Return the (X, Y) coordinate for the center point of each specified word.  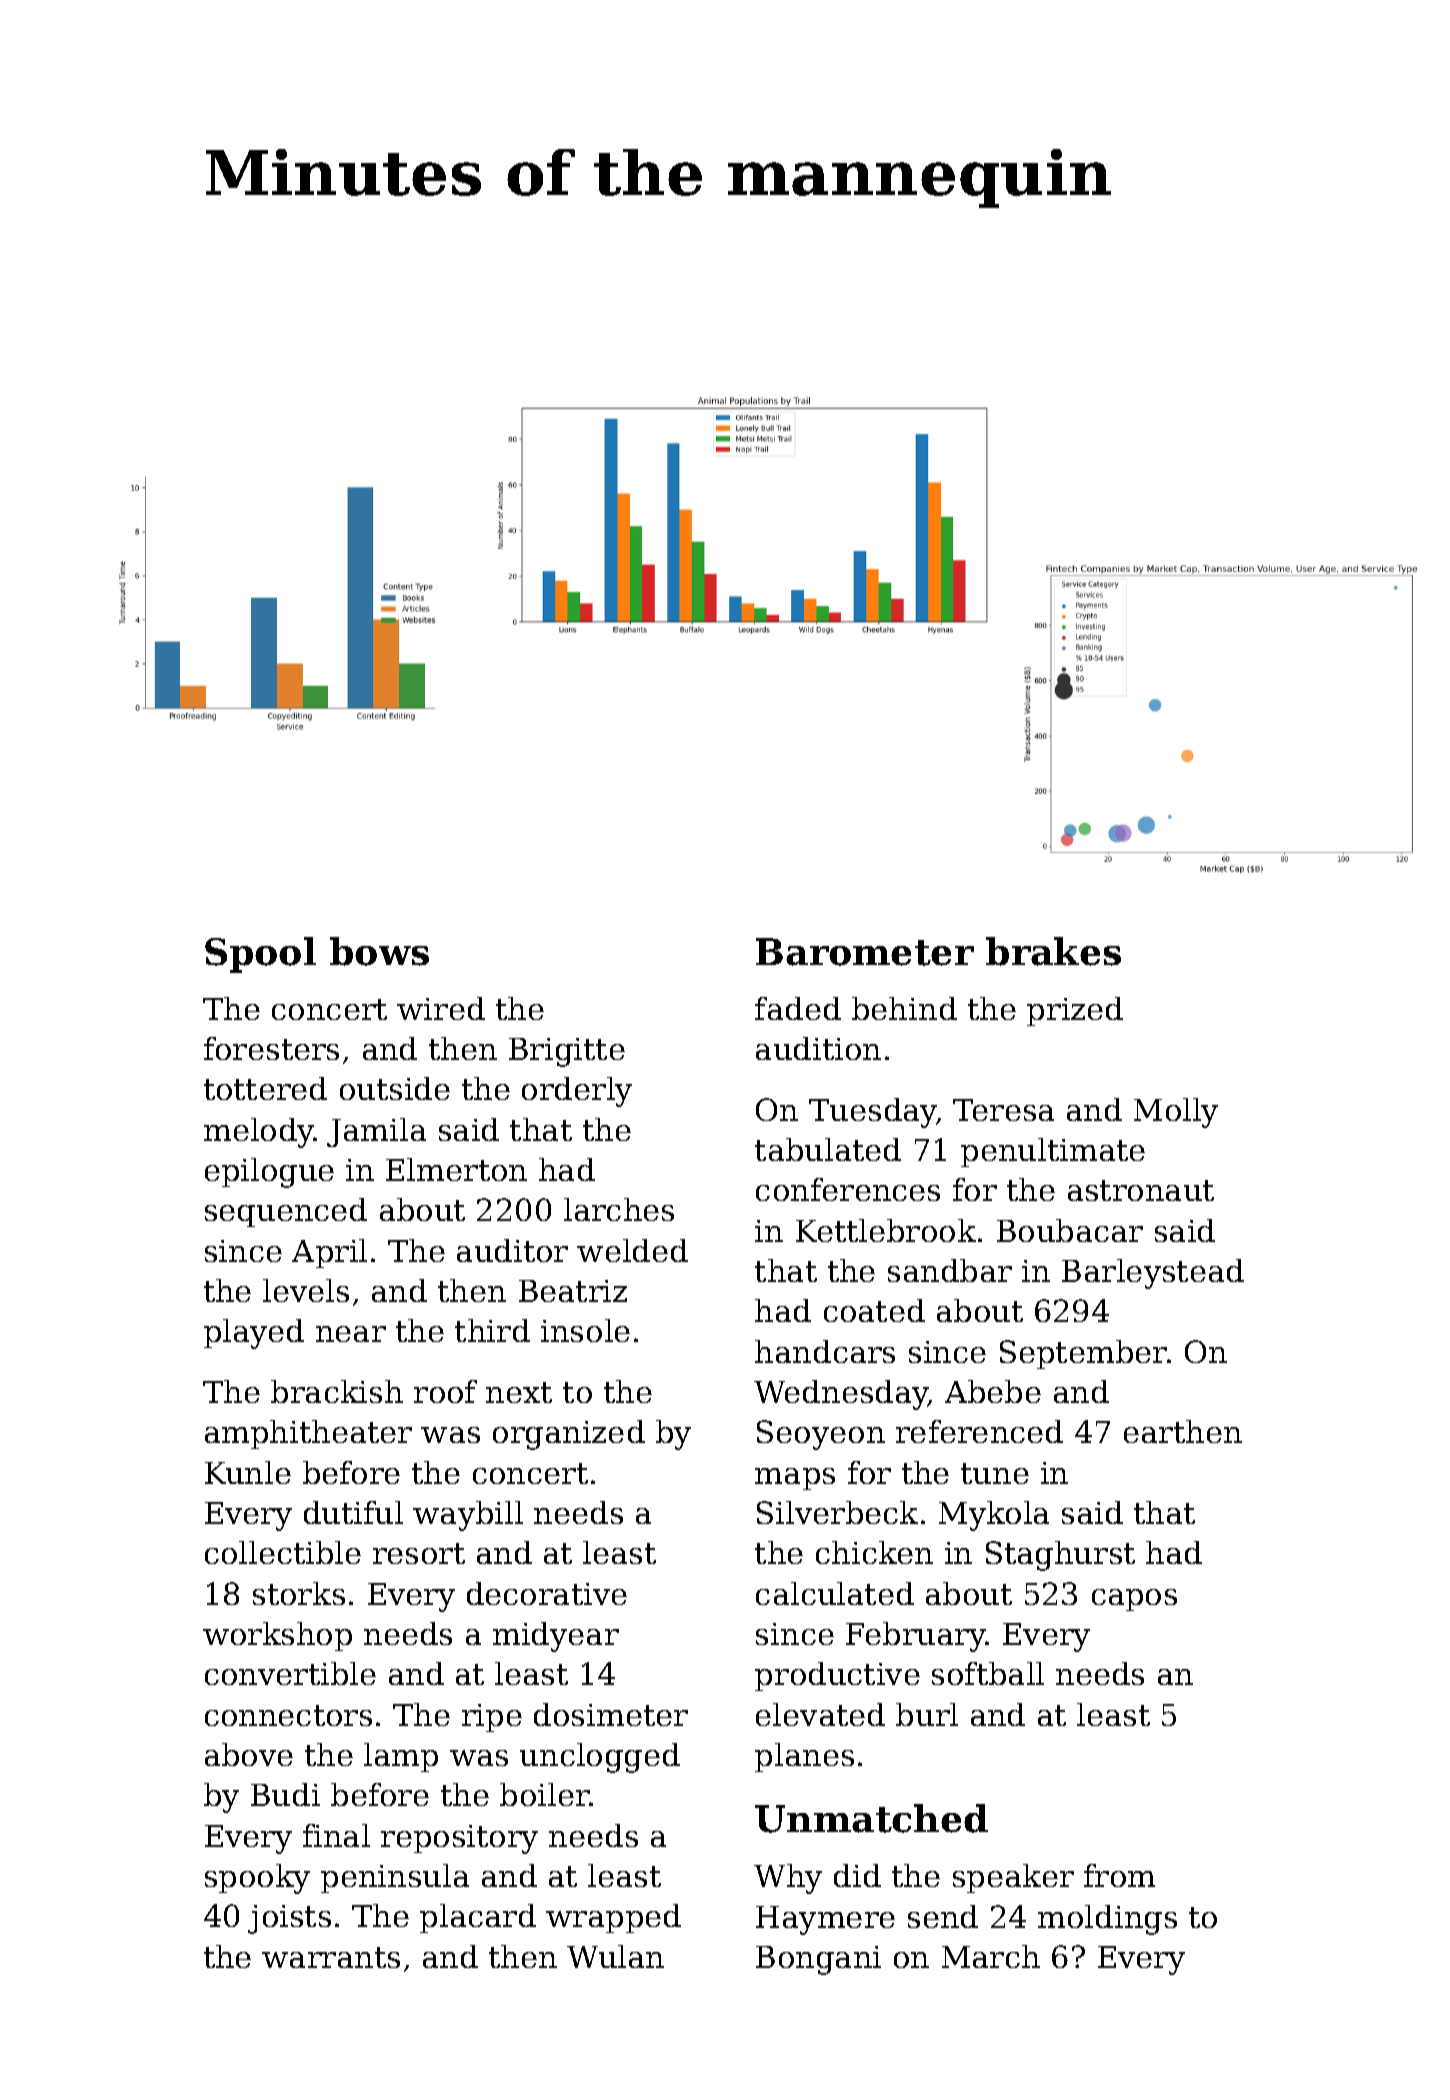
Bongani (818, 1960)
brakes (1053, 951)
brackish (337, 1391)
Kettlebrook (886, 1230)
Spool (260, 955)
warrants (331, 1957)
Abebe (993, 1391)
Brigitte (567, 1052)
